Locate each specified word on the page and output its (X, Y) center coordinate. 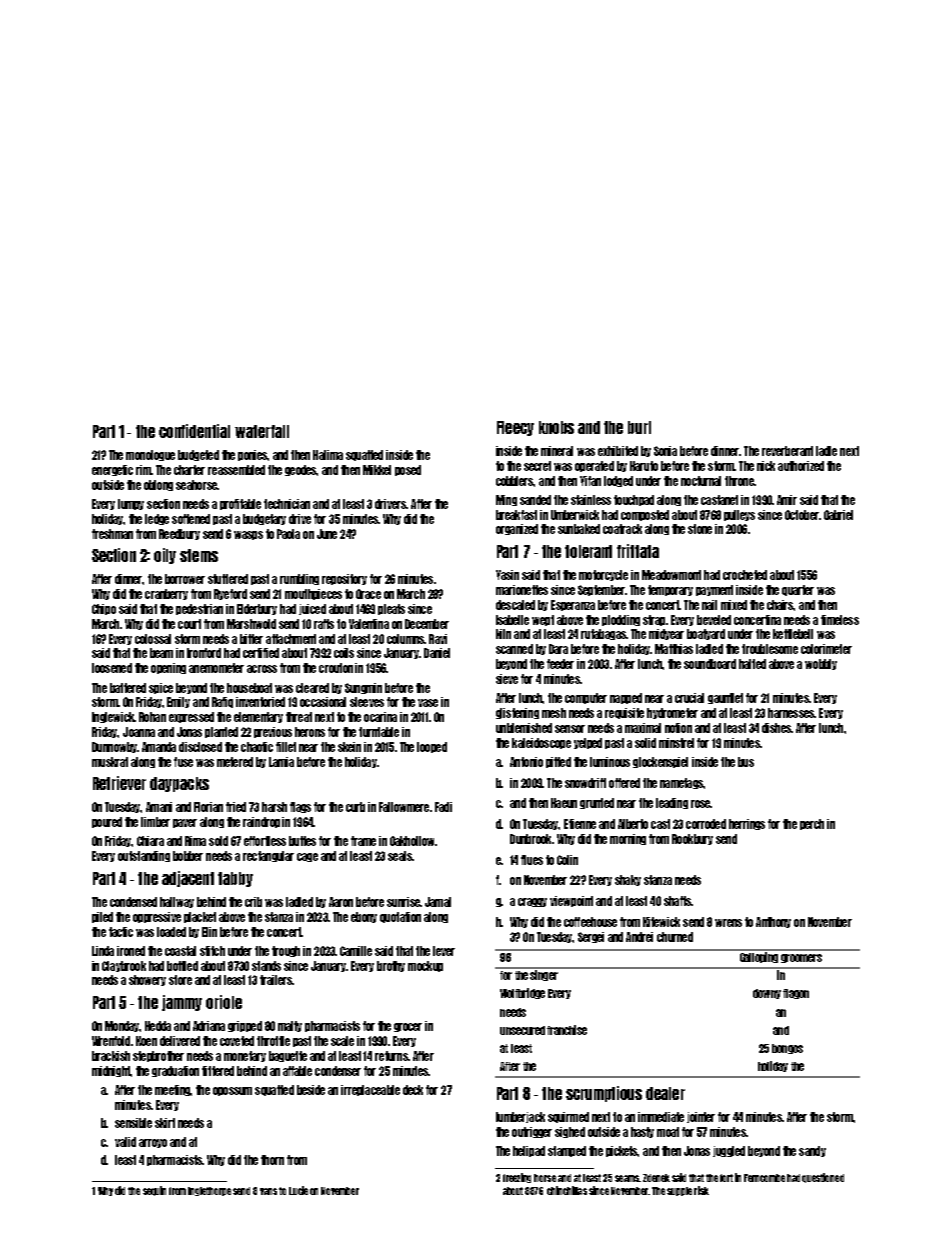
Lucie (298, 1190)
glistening (517, 713)
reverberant (787, 451)
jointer (701, 1117)
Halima (328, 455)
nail (709, 605)
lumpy (131, 504)
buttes (302, 841)
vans (268, 1191)
